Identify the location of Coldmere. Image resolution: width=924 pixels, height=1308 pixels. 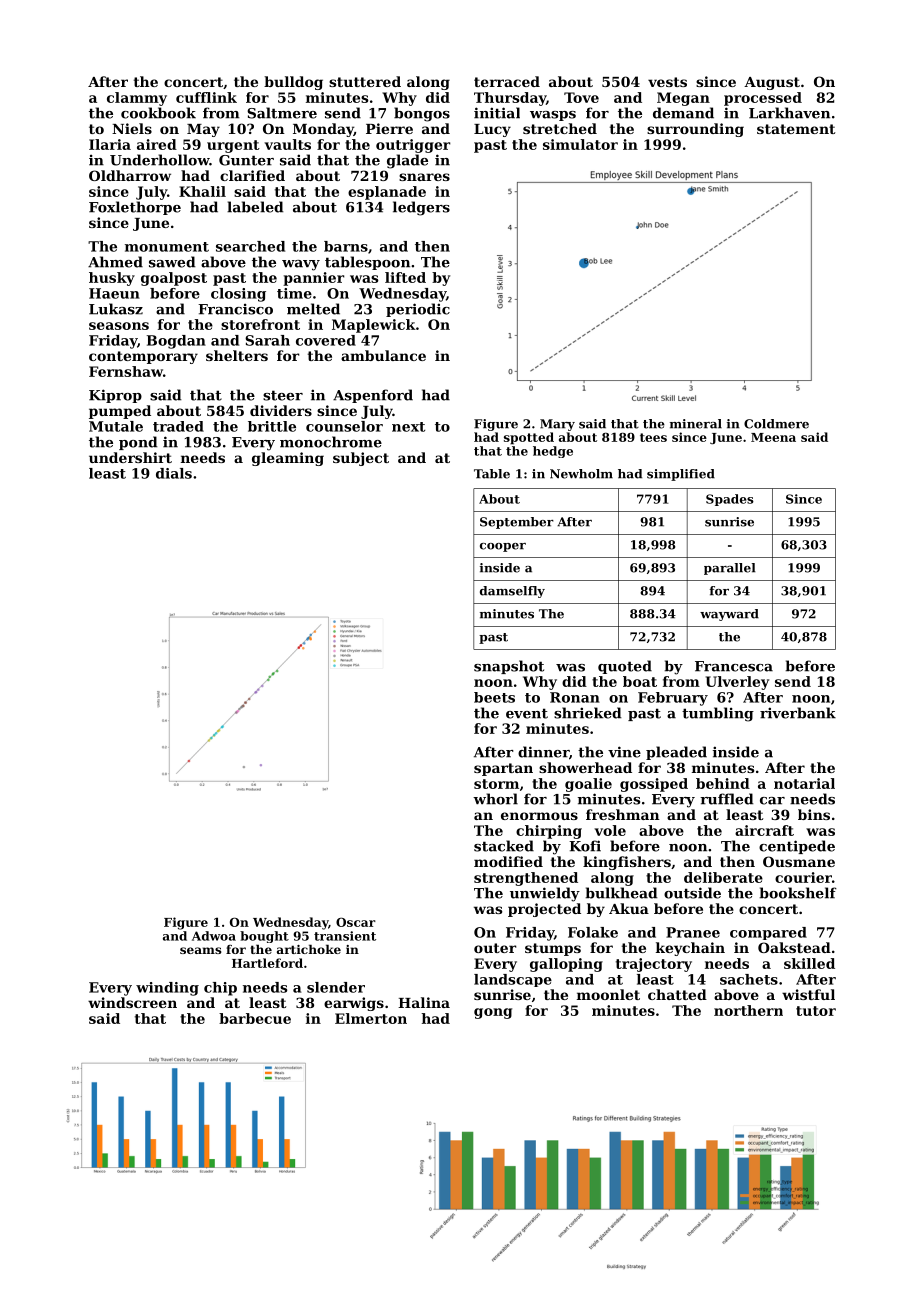
(776, 424).
